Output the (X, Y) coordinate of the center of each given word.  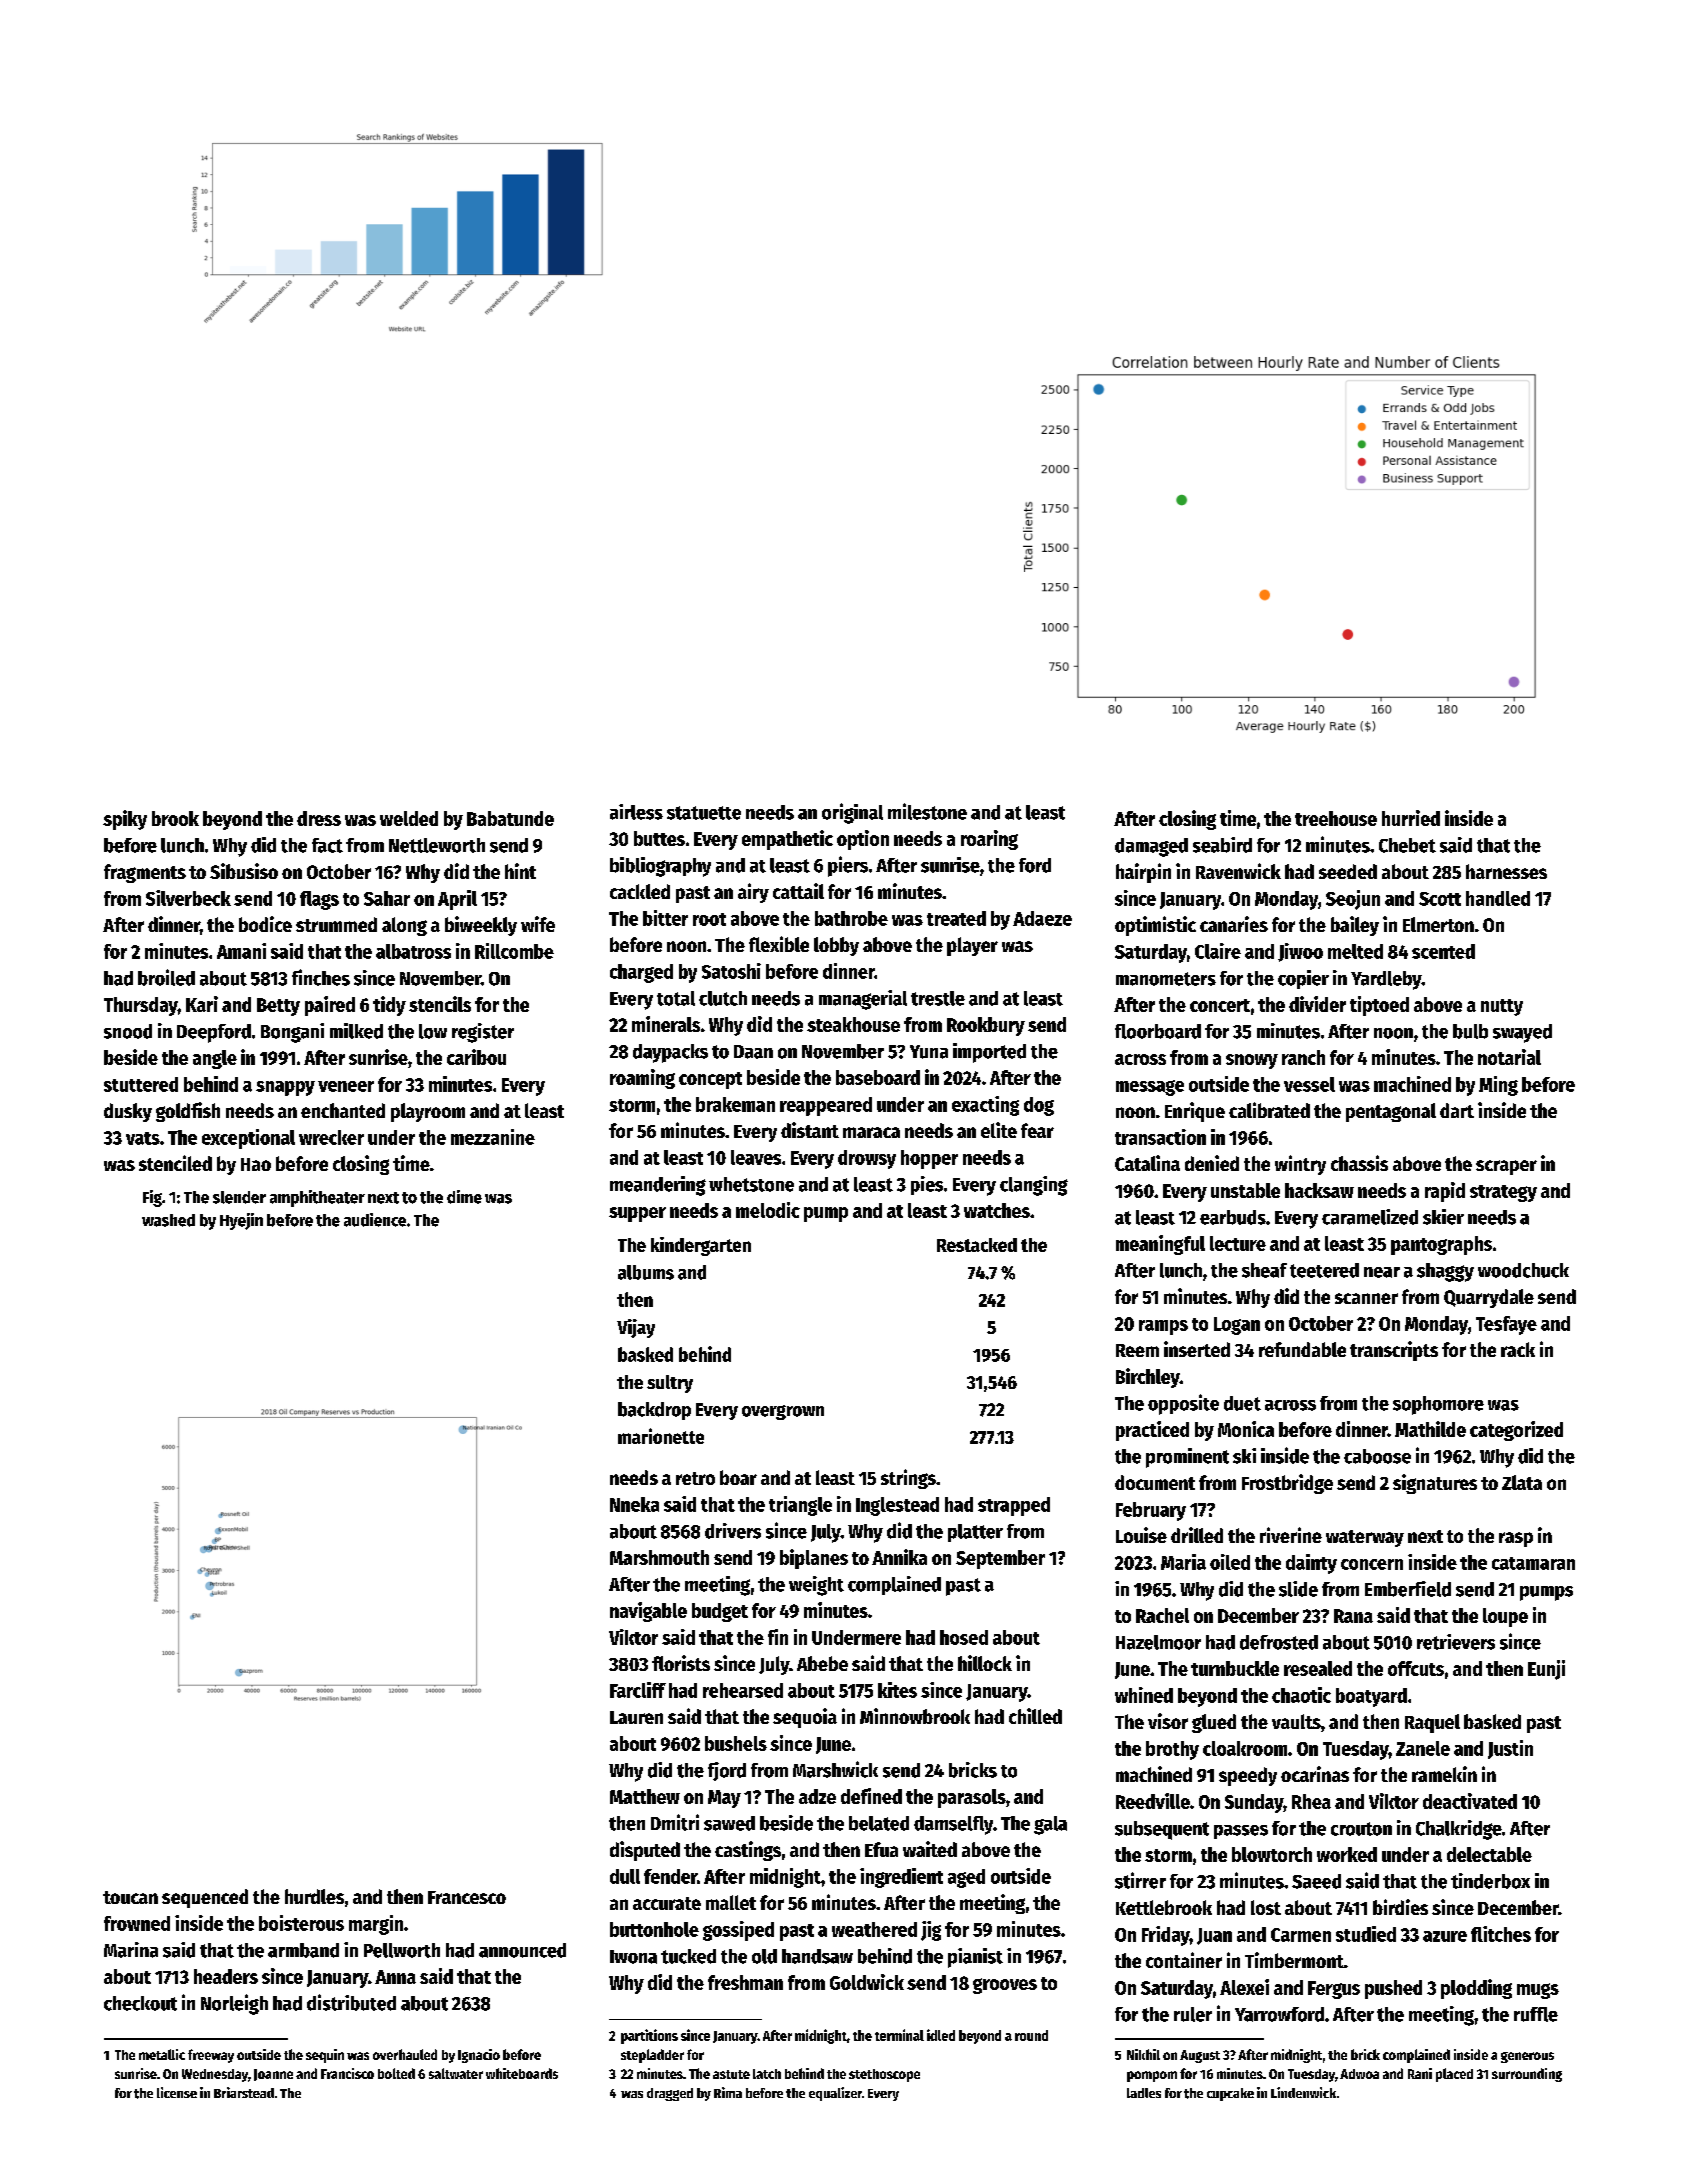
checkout (140, 2003)
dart (1457, 1110)
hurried (1411, 818)
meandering (658, 1186)
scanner (1366, 1298)
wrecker (331, 1137)
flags (319, 900)
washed (168, 1220)
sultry (670, 1384)
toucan (130, 1897)
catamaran (1533, 1563)
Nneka (634, 1504)
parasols (972, 1798)
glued (1214, 1723)
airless (636, 812)
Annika (899, 1557)
